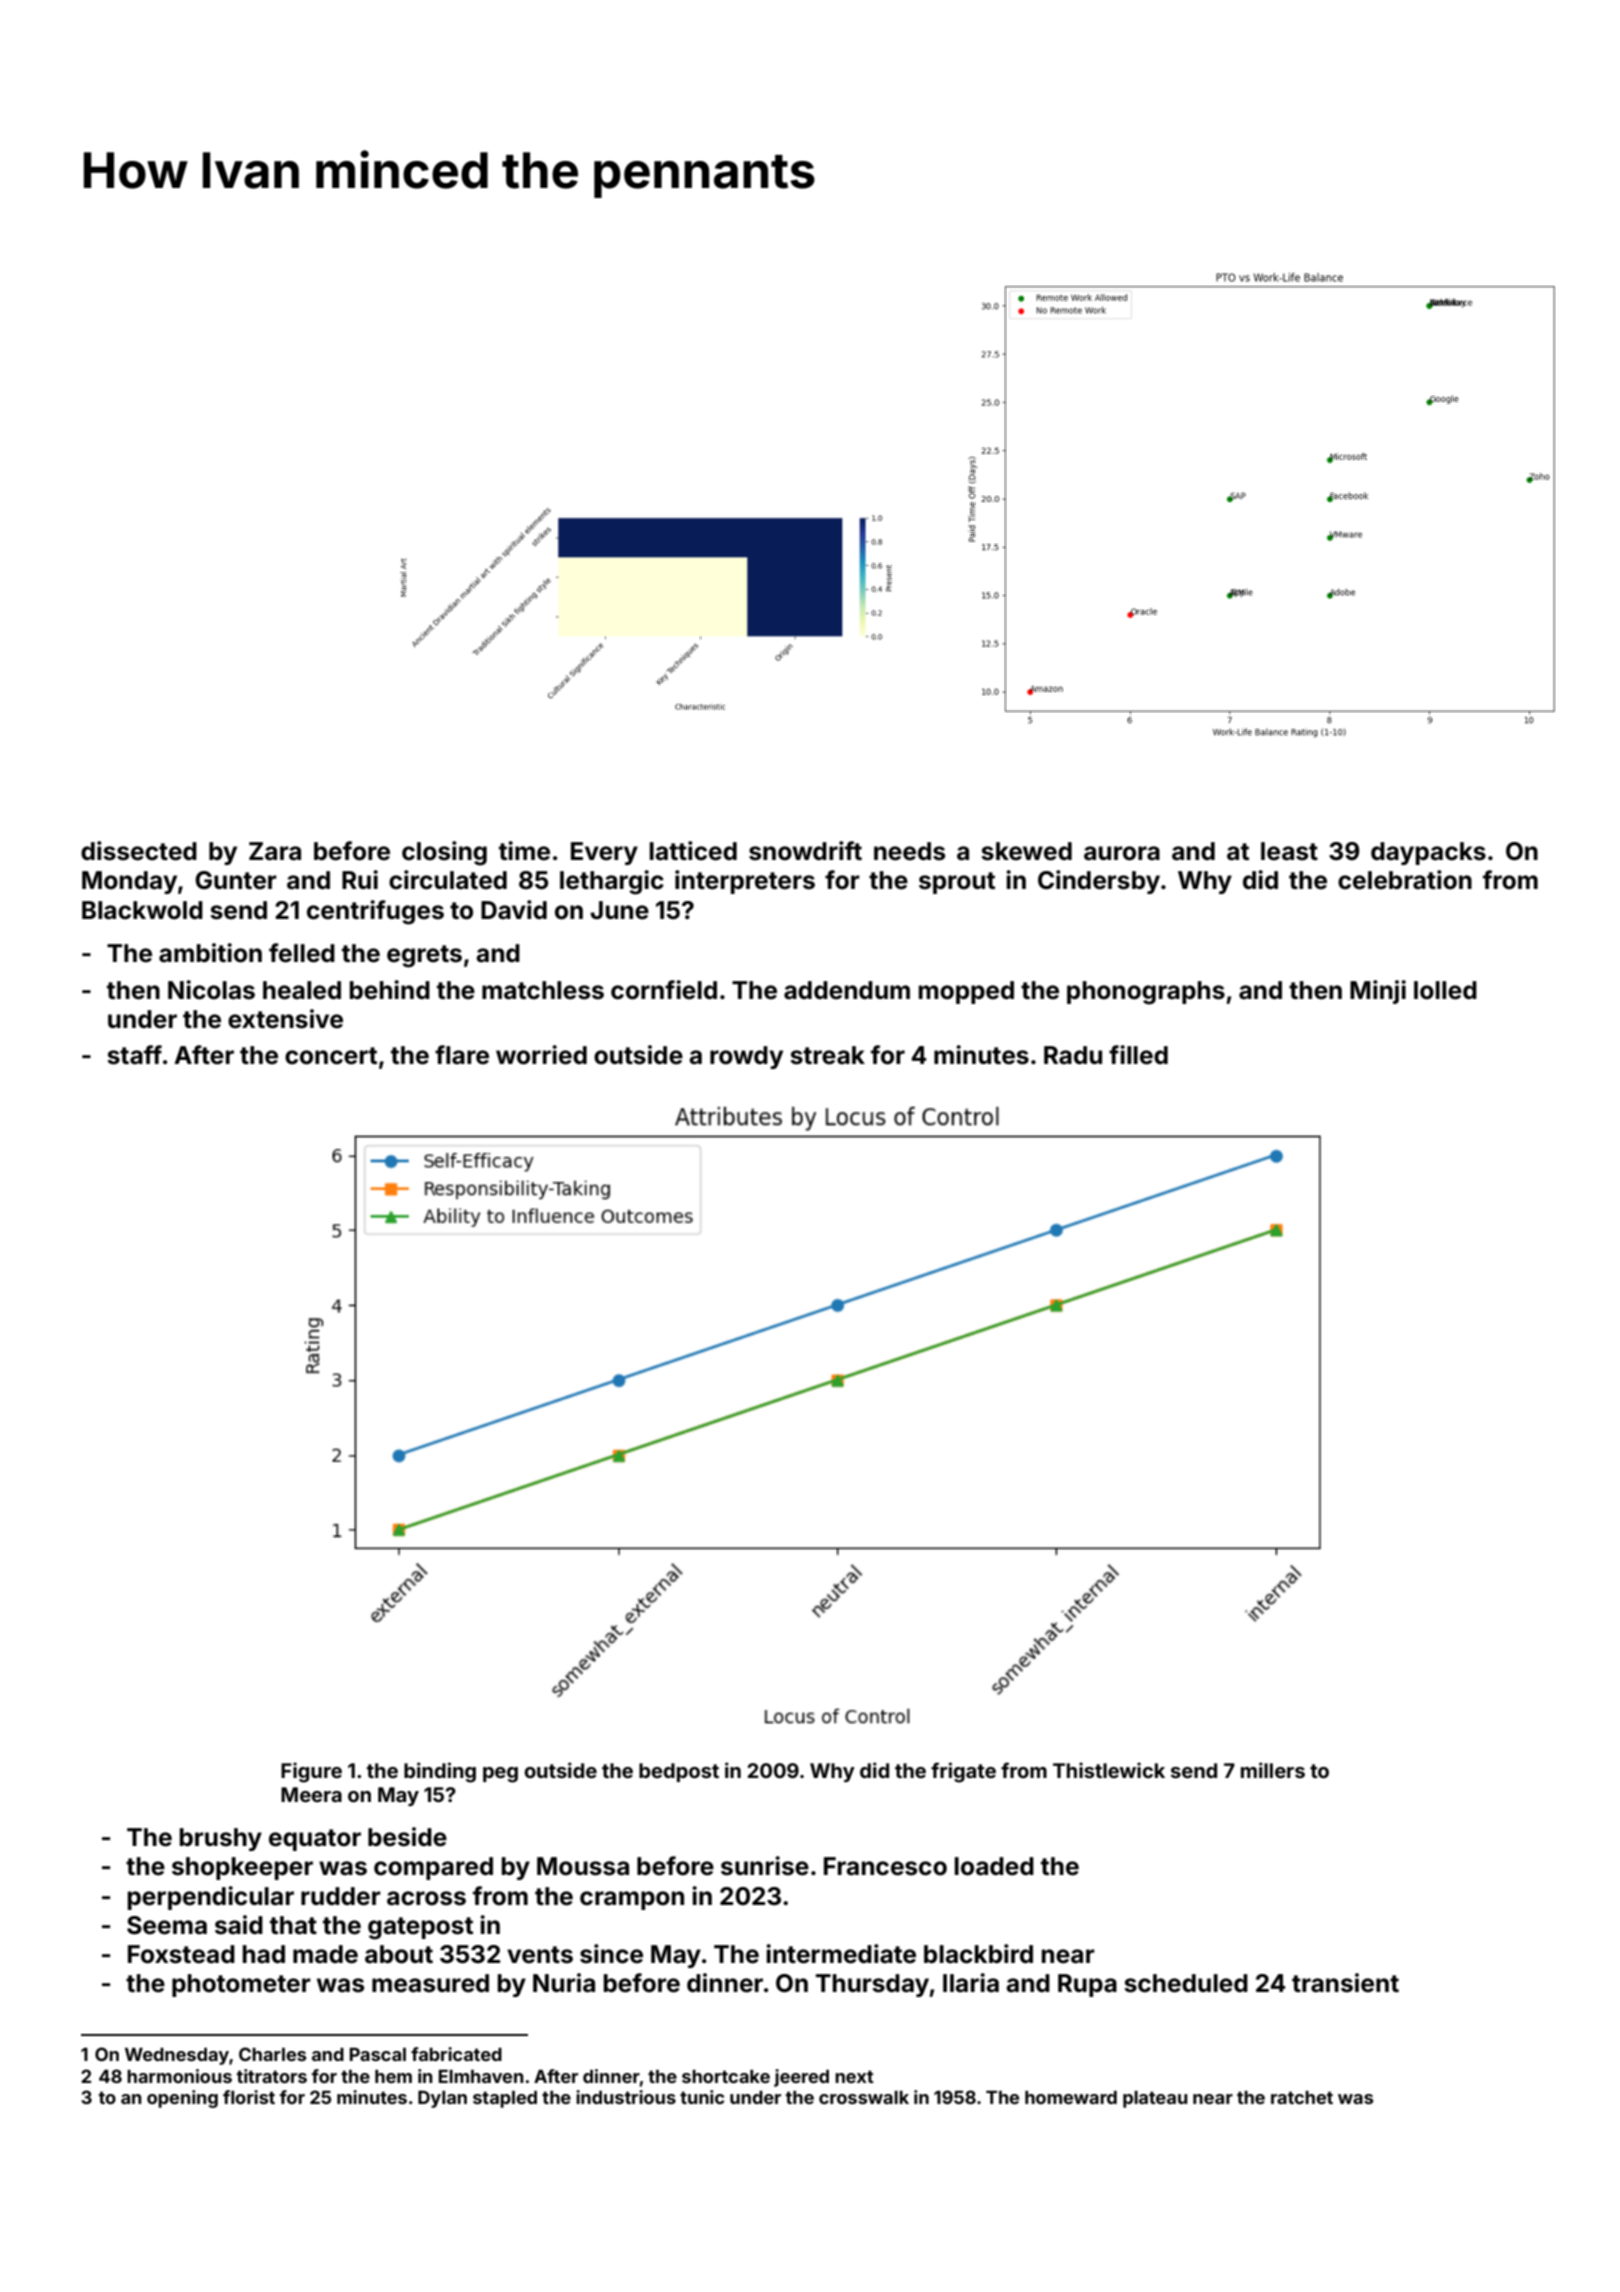 Image resolution: width=1620 pixels, height=2292 pixels. Describe the element at coordinates (241, 1985) in the screenshot. I see `photometer` at that location.
